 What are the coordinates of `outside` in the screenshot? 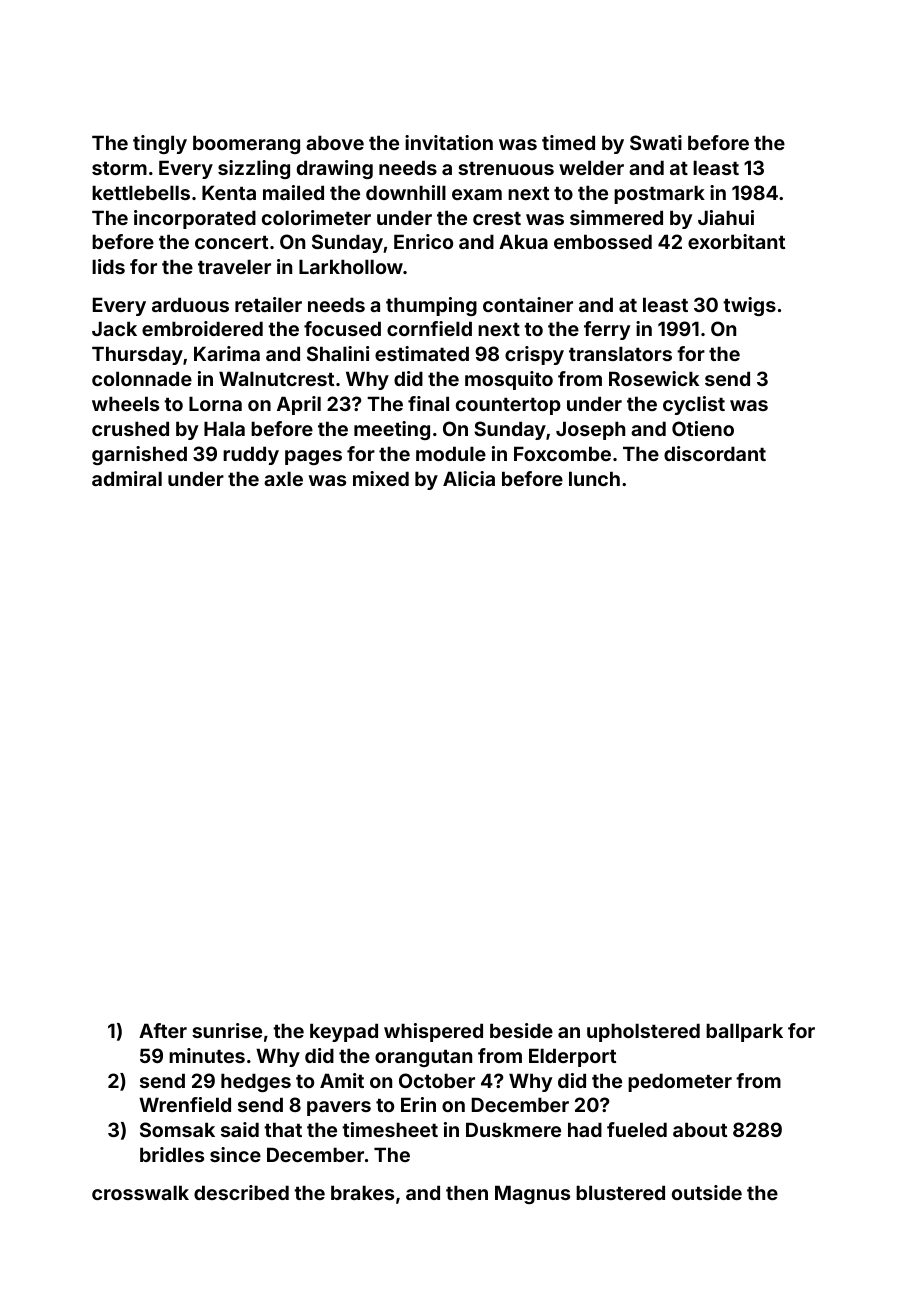 It's located at (707, 1192).
